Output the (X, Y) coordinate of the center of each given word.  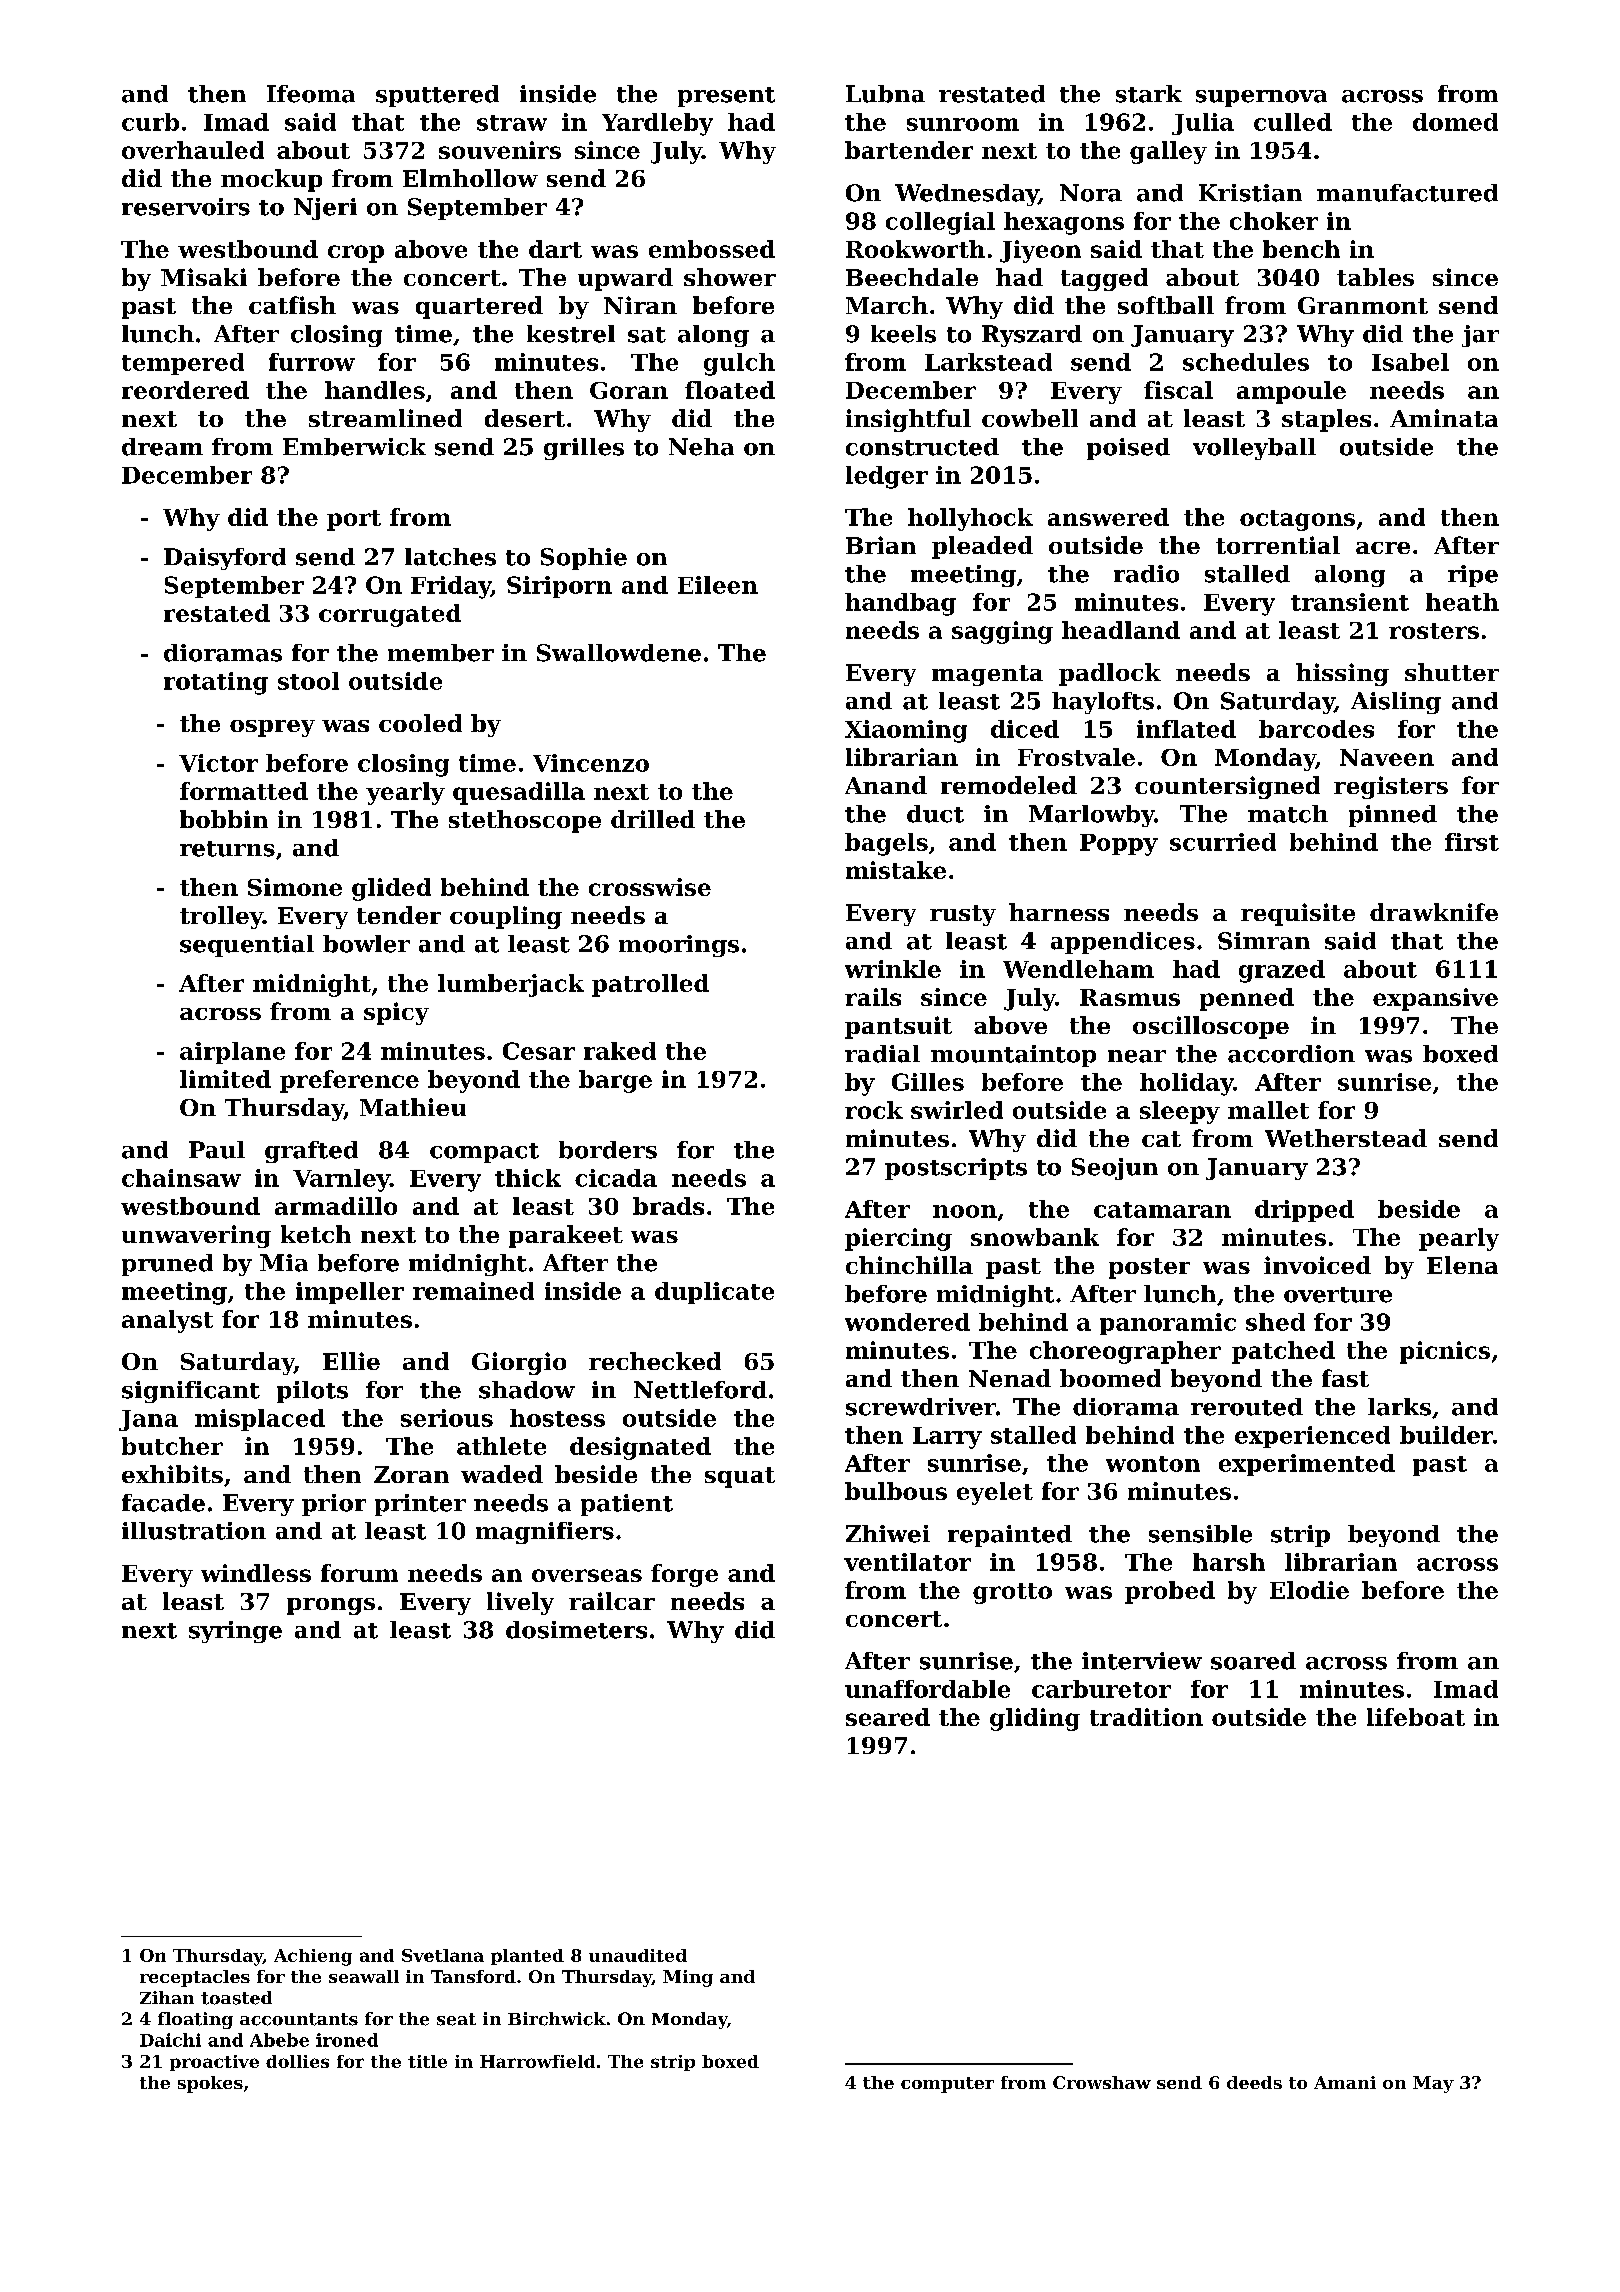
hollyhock (970, 519)
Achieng (313, 1957)
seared (888, 1717)
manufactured (1407, 193)
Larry (947, 1438)
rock (874, 1110)
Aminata (1444, 418)
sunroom (963, 124)
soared (1253, 1661)
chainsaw (181, 1178)
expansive (1435, 999)
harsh (1229, 1562)
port (354, 520)
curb (150, 122)
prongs (331, 1606)
